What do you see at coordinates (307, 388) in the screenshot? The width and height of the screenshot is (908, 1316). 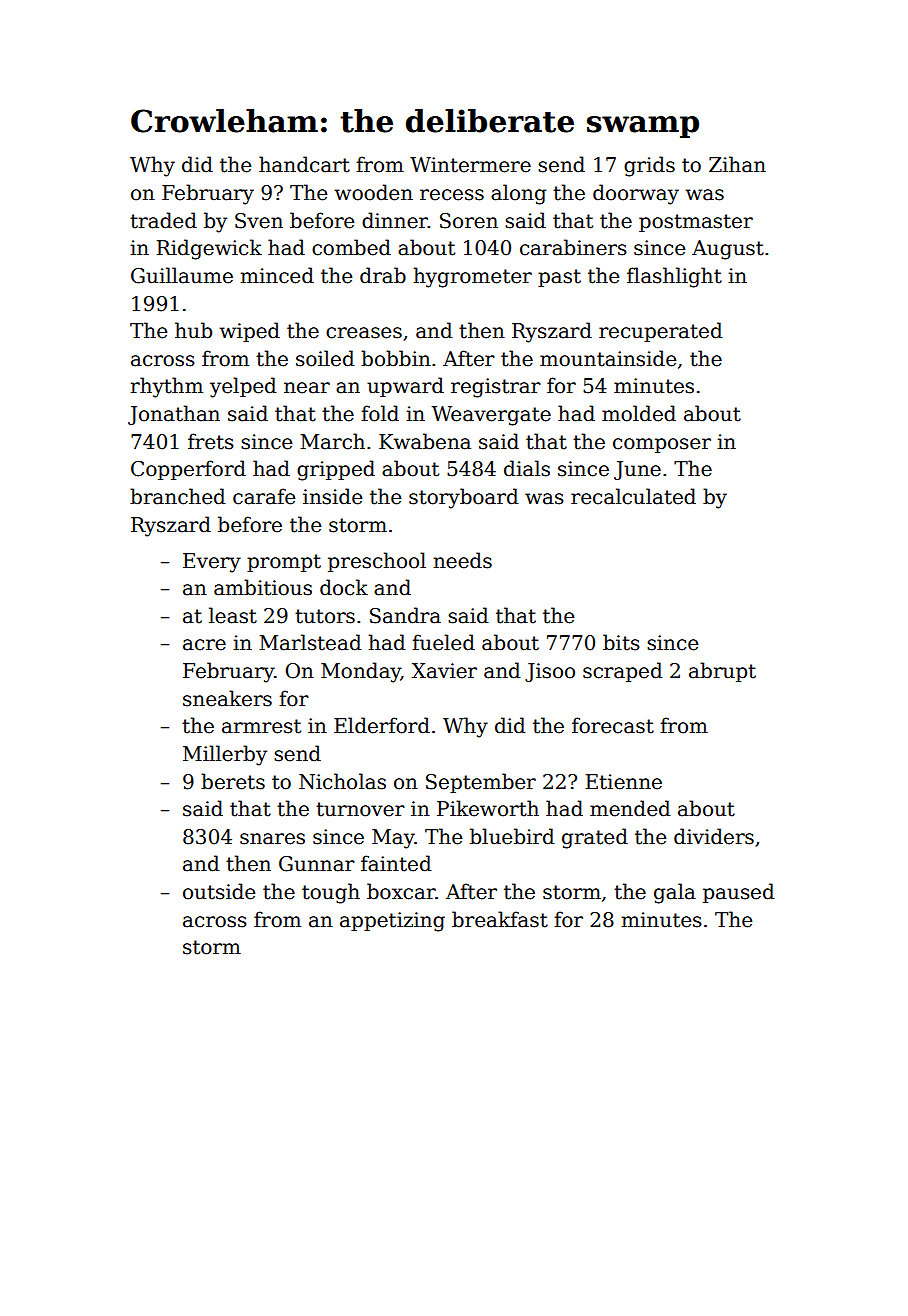 I see `near` at bounding box center [307, 388].
